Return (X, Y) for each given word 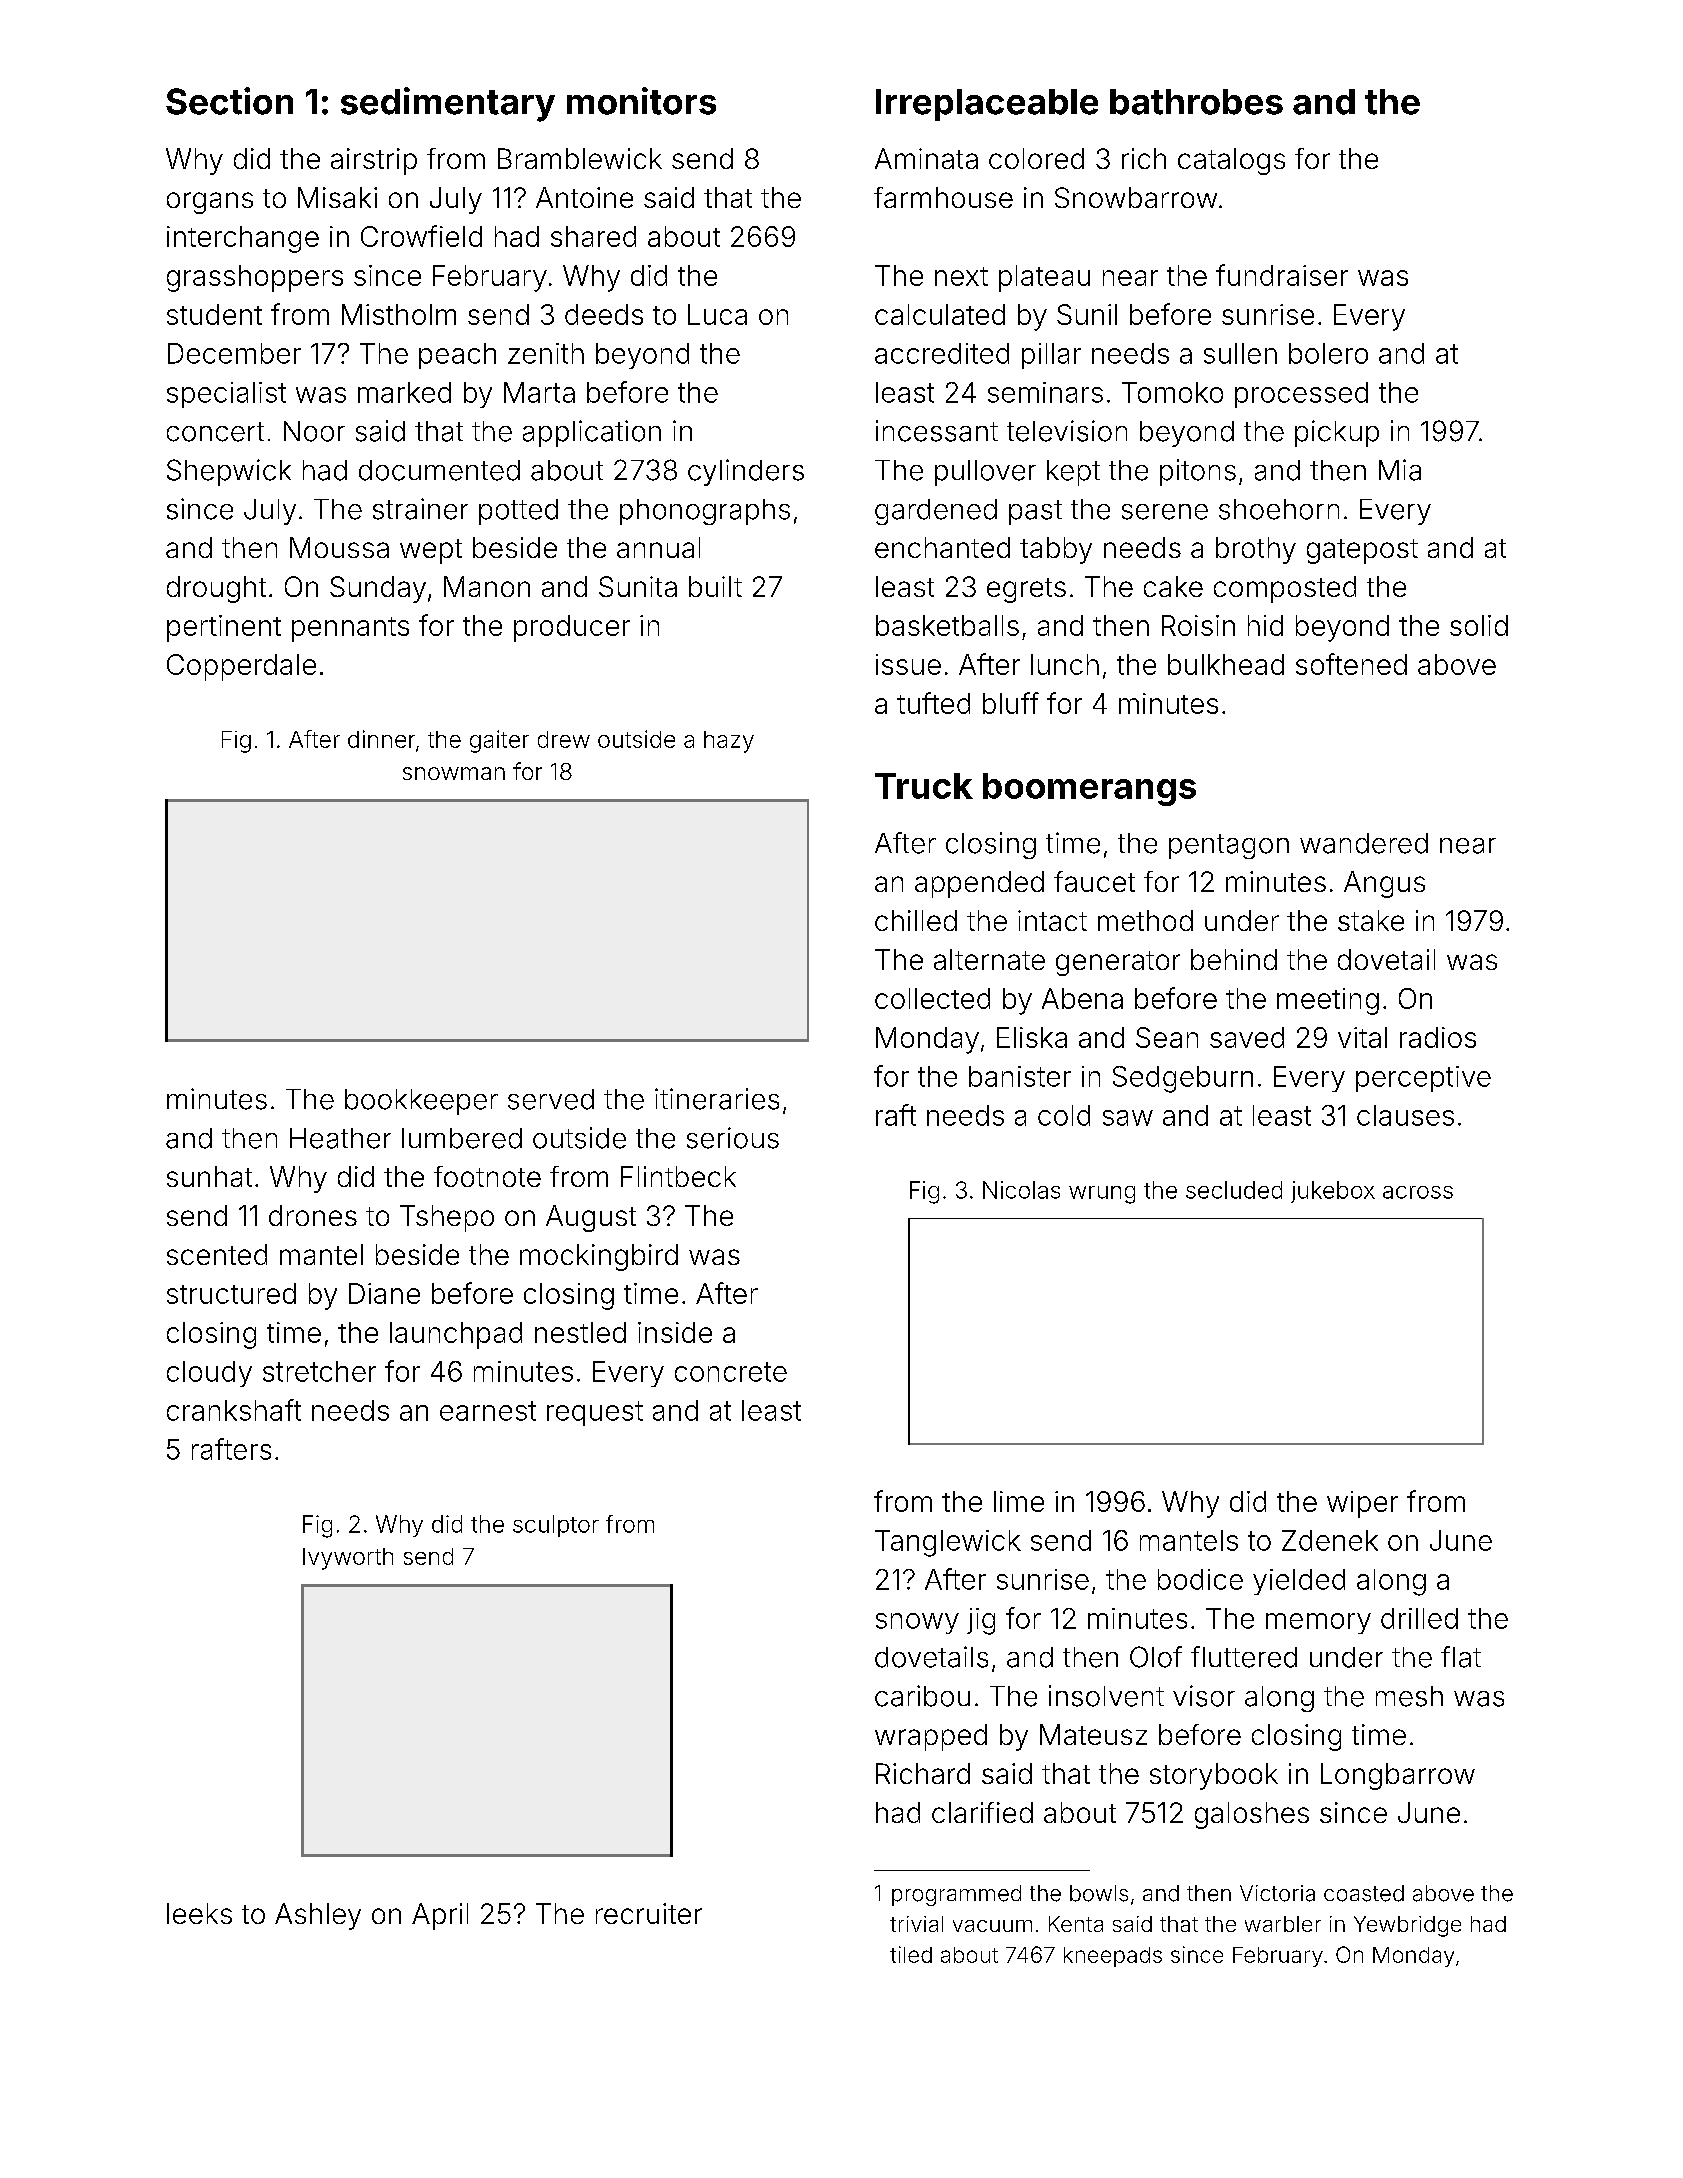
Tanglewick (948, 1543)
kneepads (1113, 1957)
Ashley (318, 1916)
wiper (1362, 1504)
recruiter (649, 1913)
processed (1301, 395)
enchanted (942, 547)
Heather (340, 1138)
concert (215, 432)
